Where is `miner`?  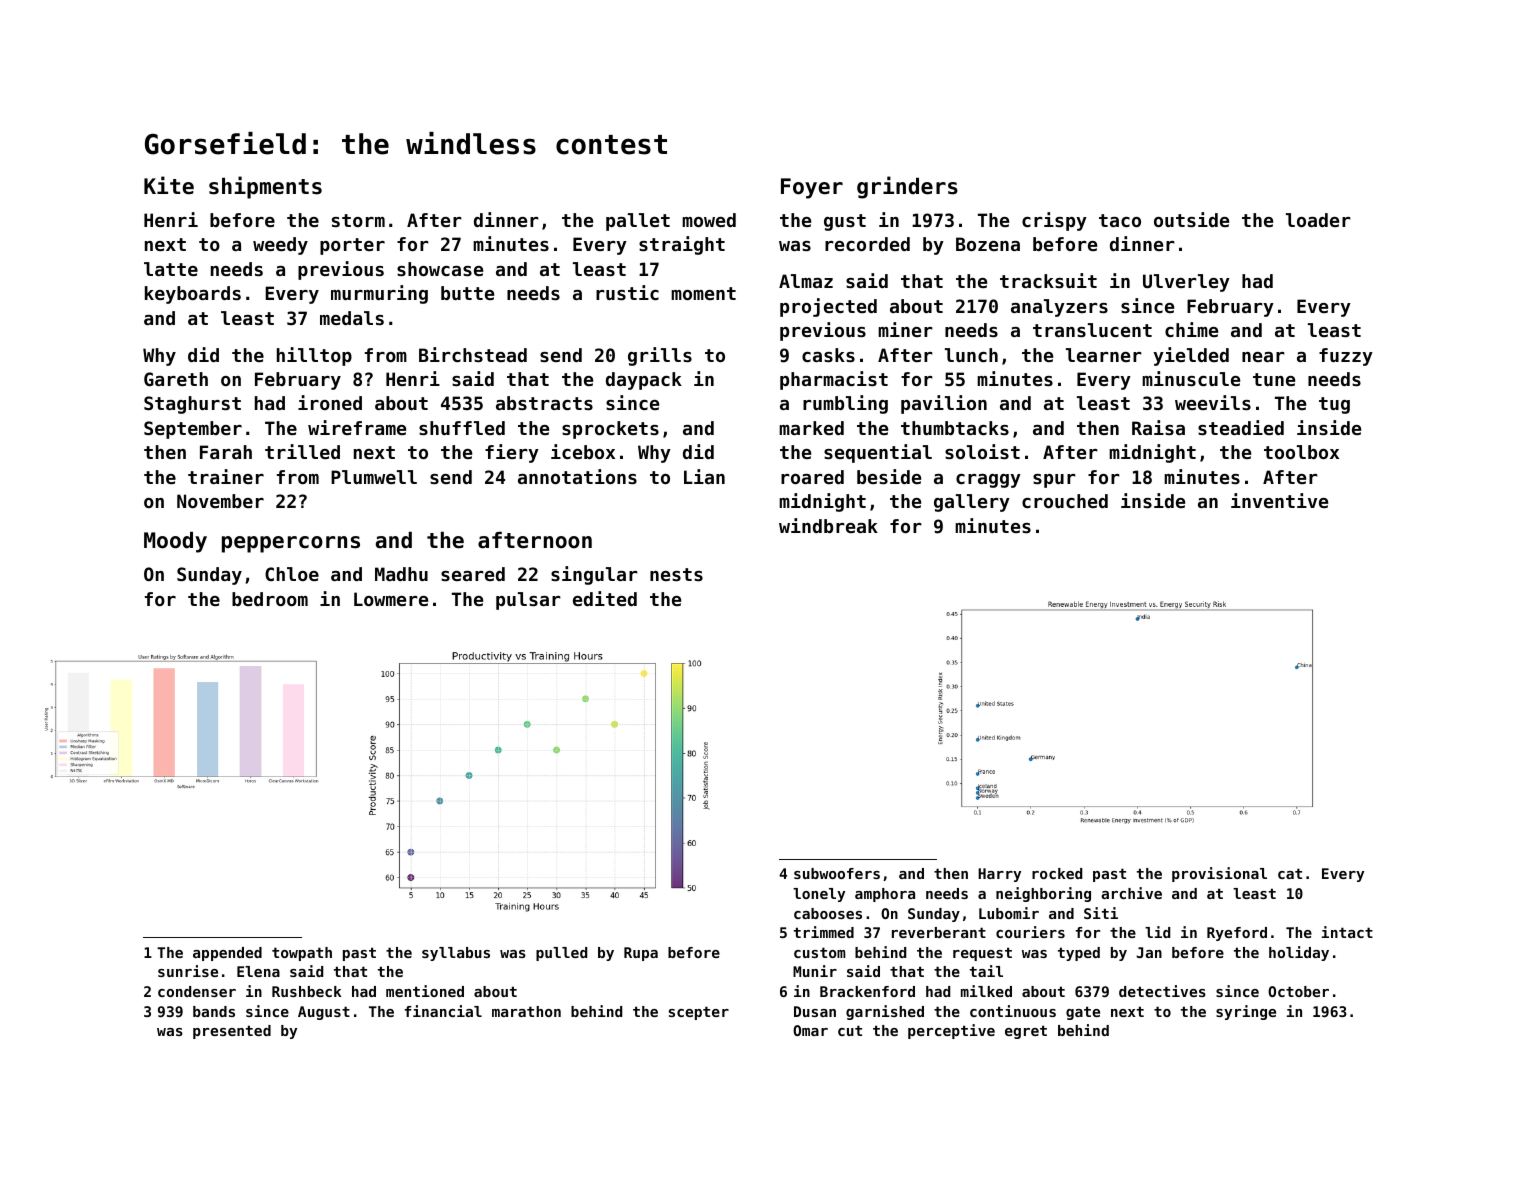 miner is located at coordinates (905, 329).
